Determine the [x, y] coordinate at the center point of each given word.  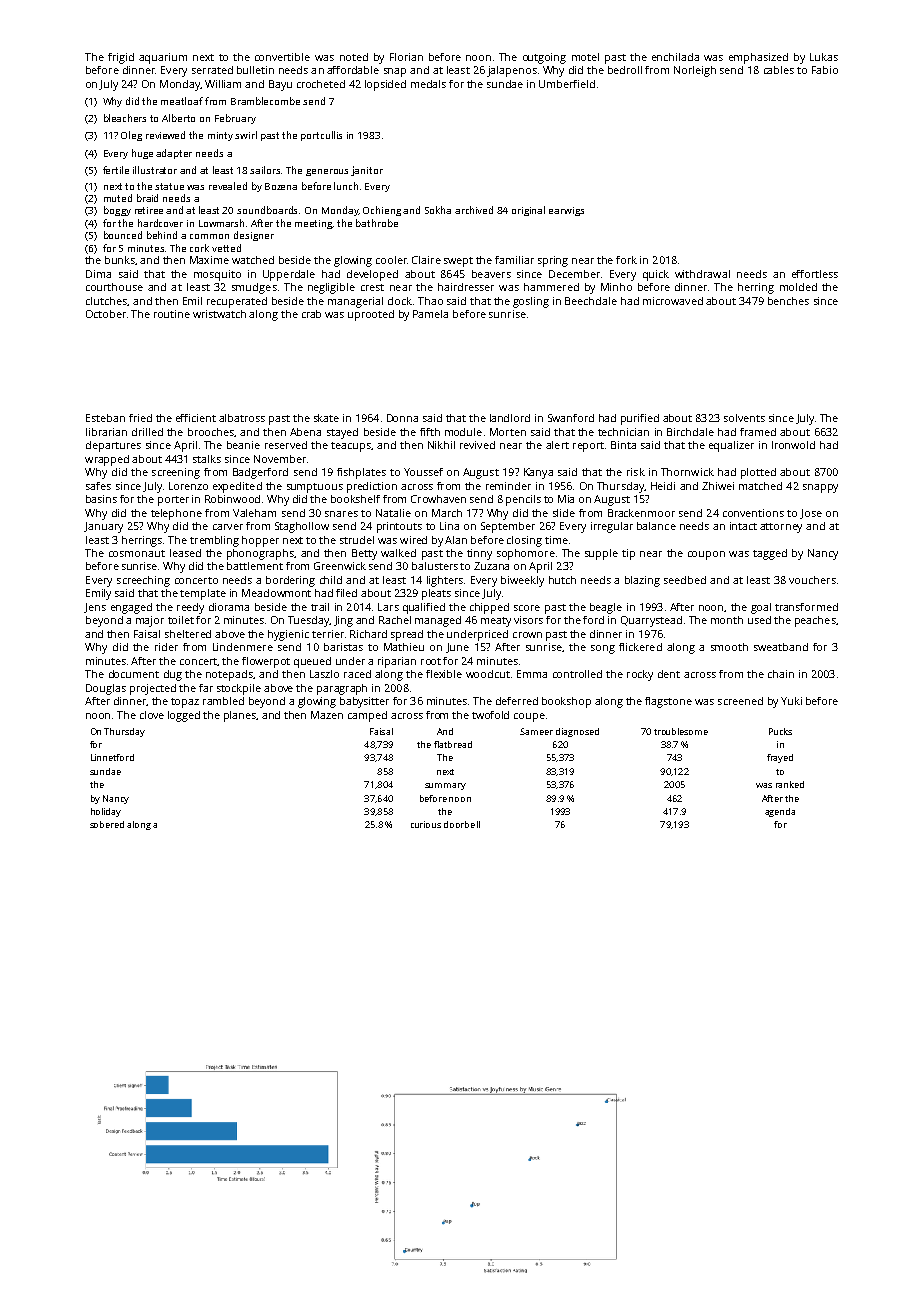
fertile [116, 170]
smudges [254, 288]
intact [743, 526]
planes [240, 716]
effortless [815, 274]
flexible [444, 674]
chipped [489, 608]
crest [372, 287]
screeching [143, 581]
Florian [406, 57]
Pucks [780, 731]
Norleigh [695, 71]
